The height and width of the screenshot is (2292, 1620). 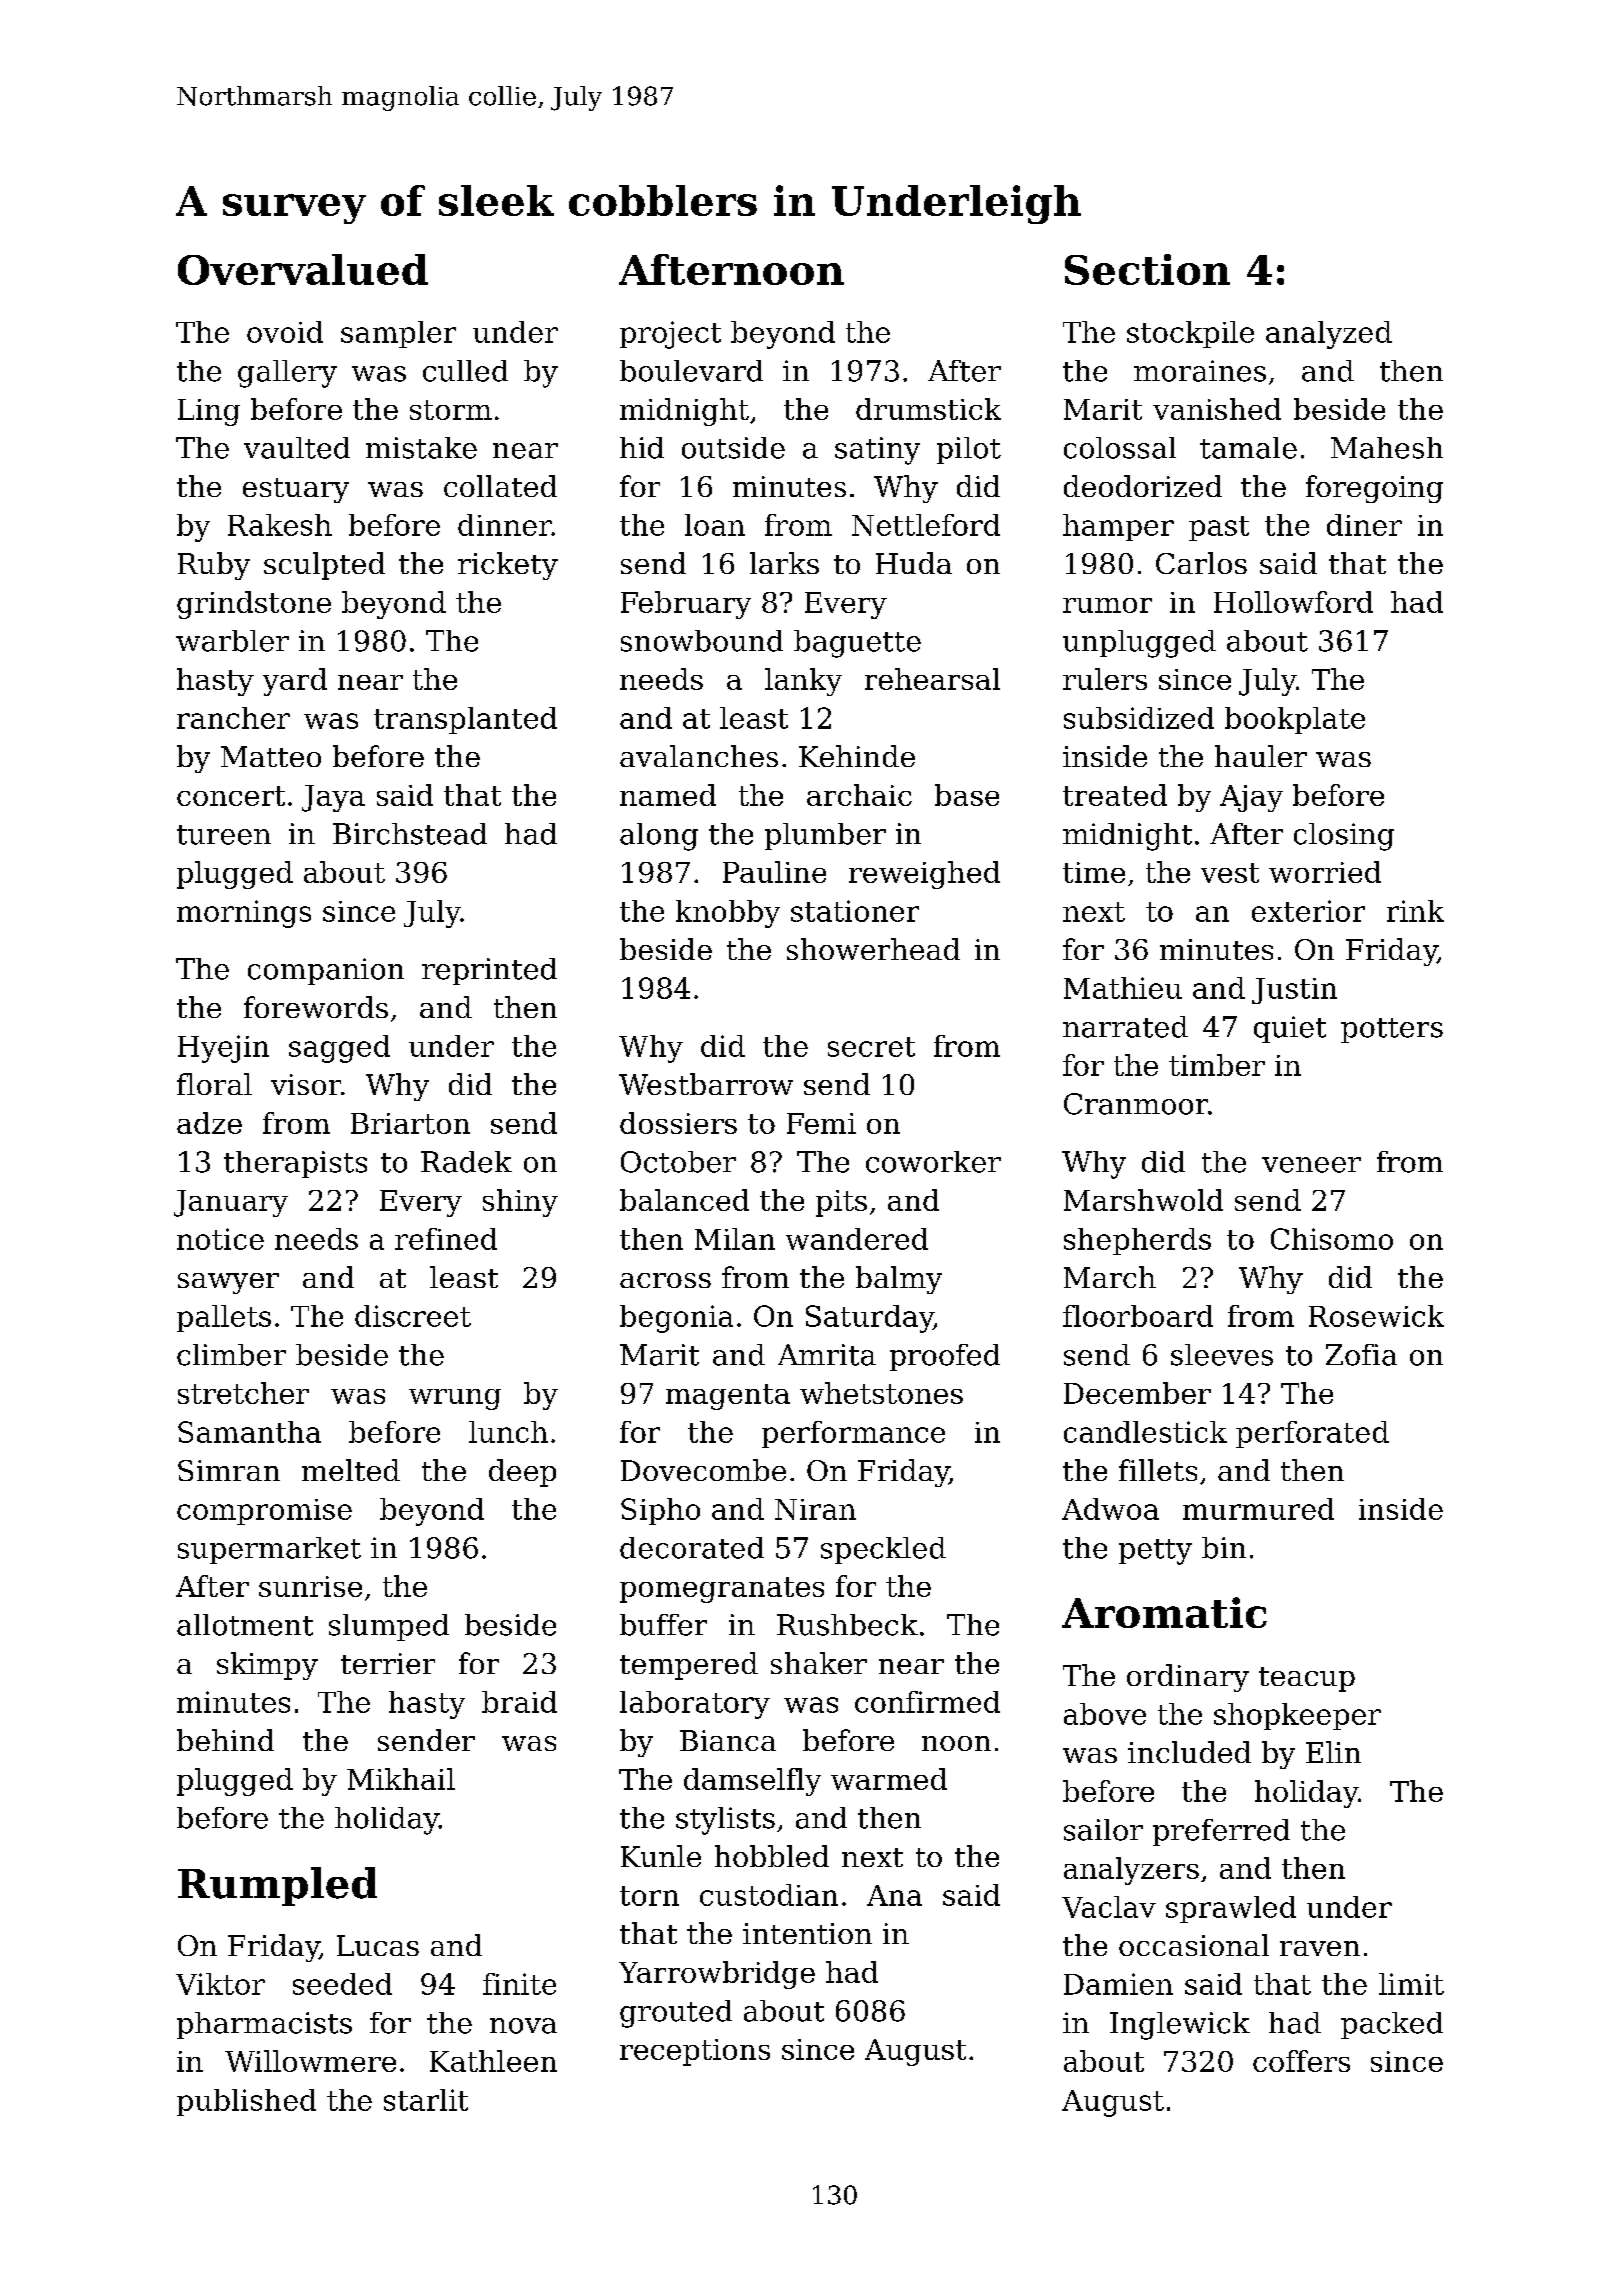 I want to click on rulers, so click(x=1105, y=679).
